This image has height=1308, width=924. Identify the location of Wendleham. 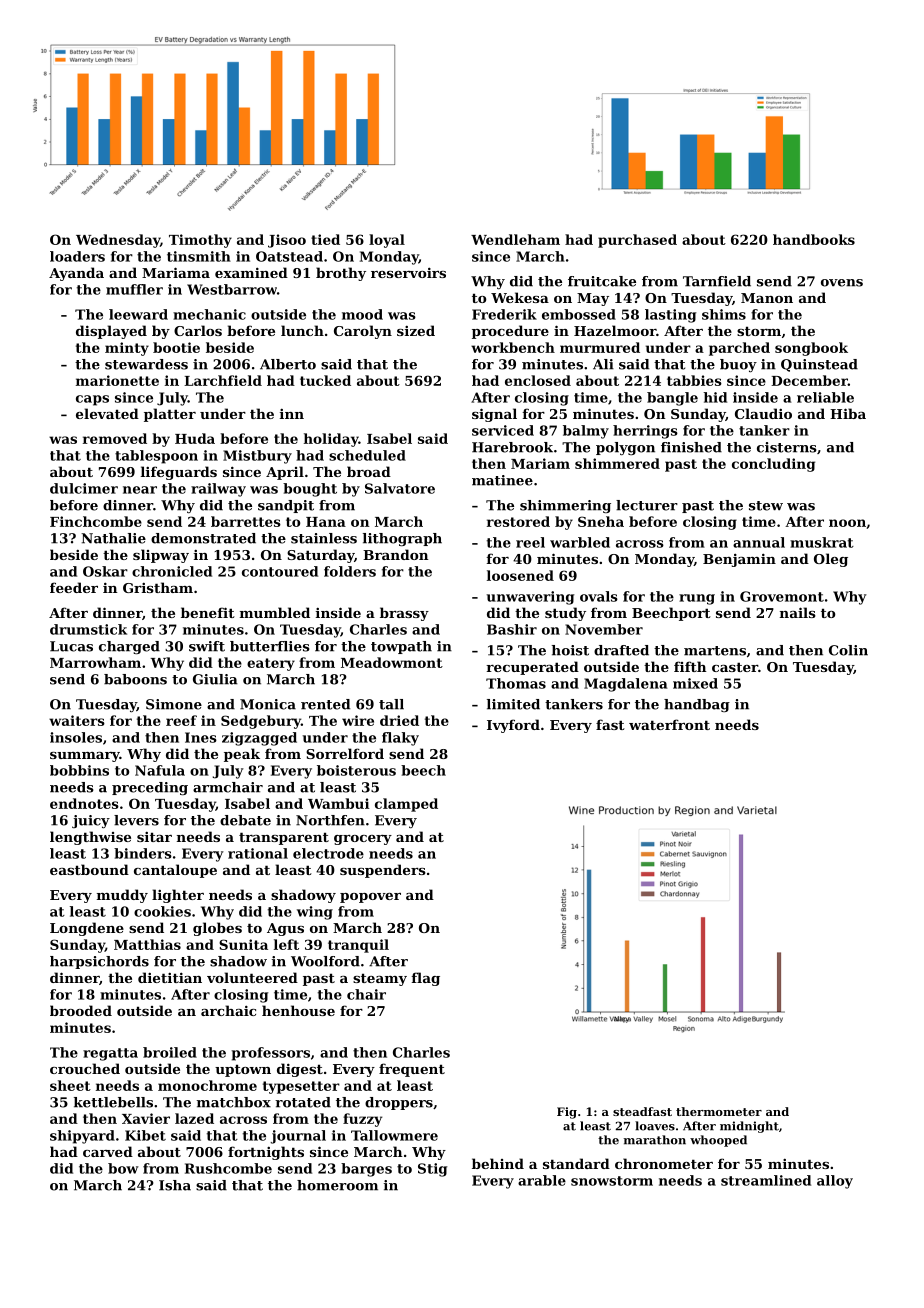
(515, 239).
